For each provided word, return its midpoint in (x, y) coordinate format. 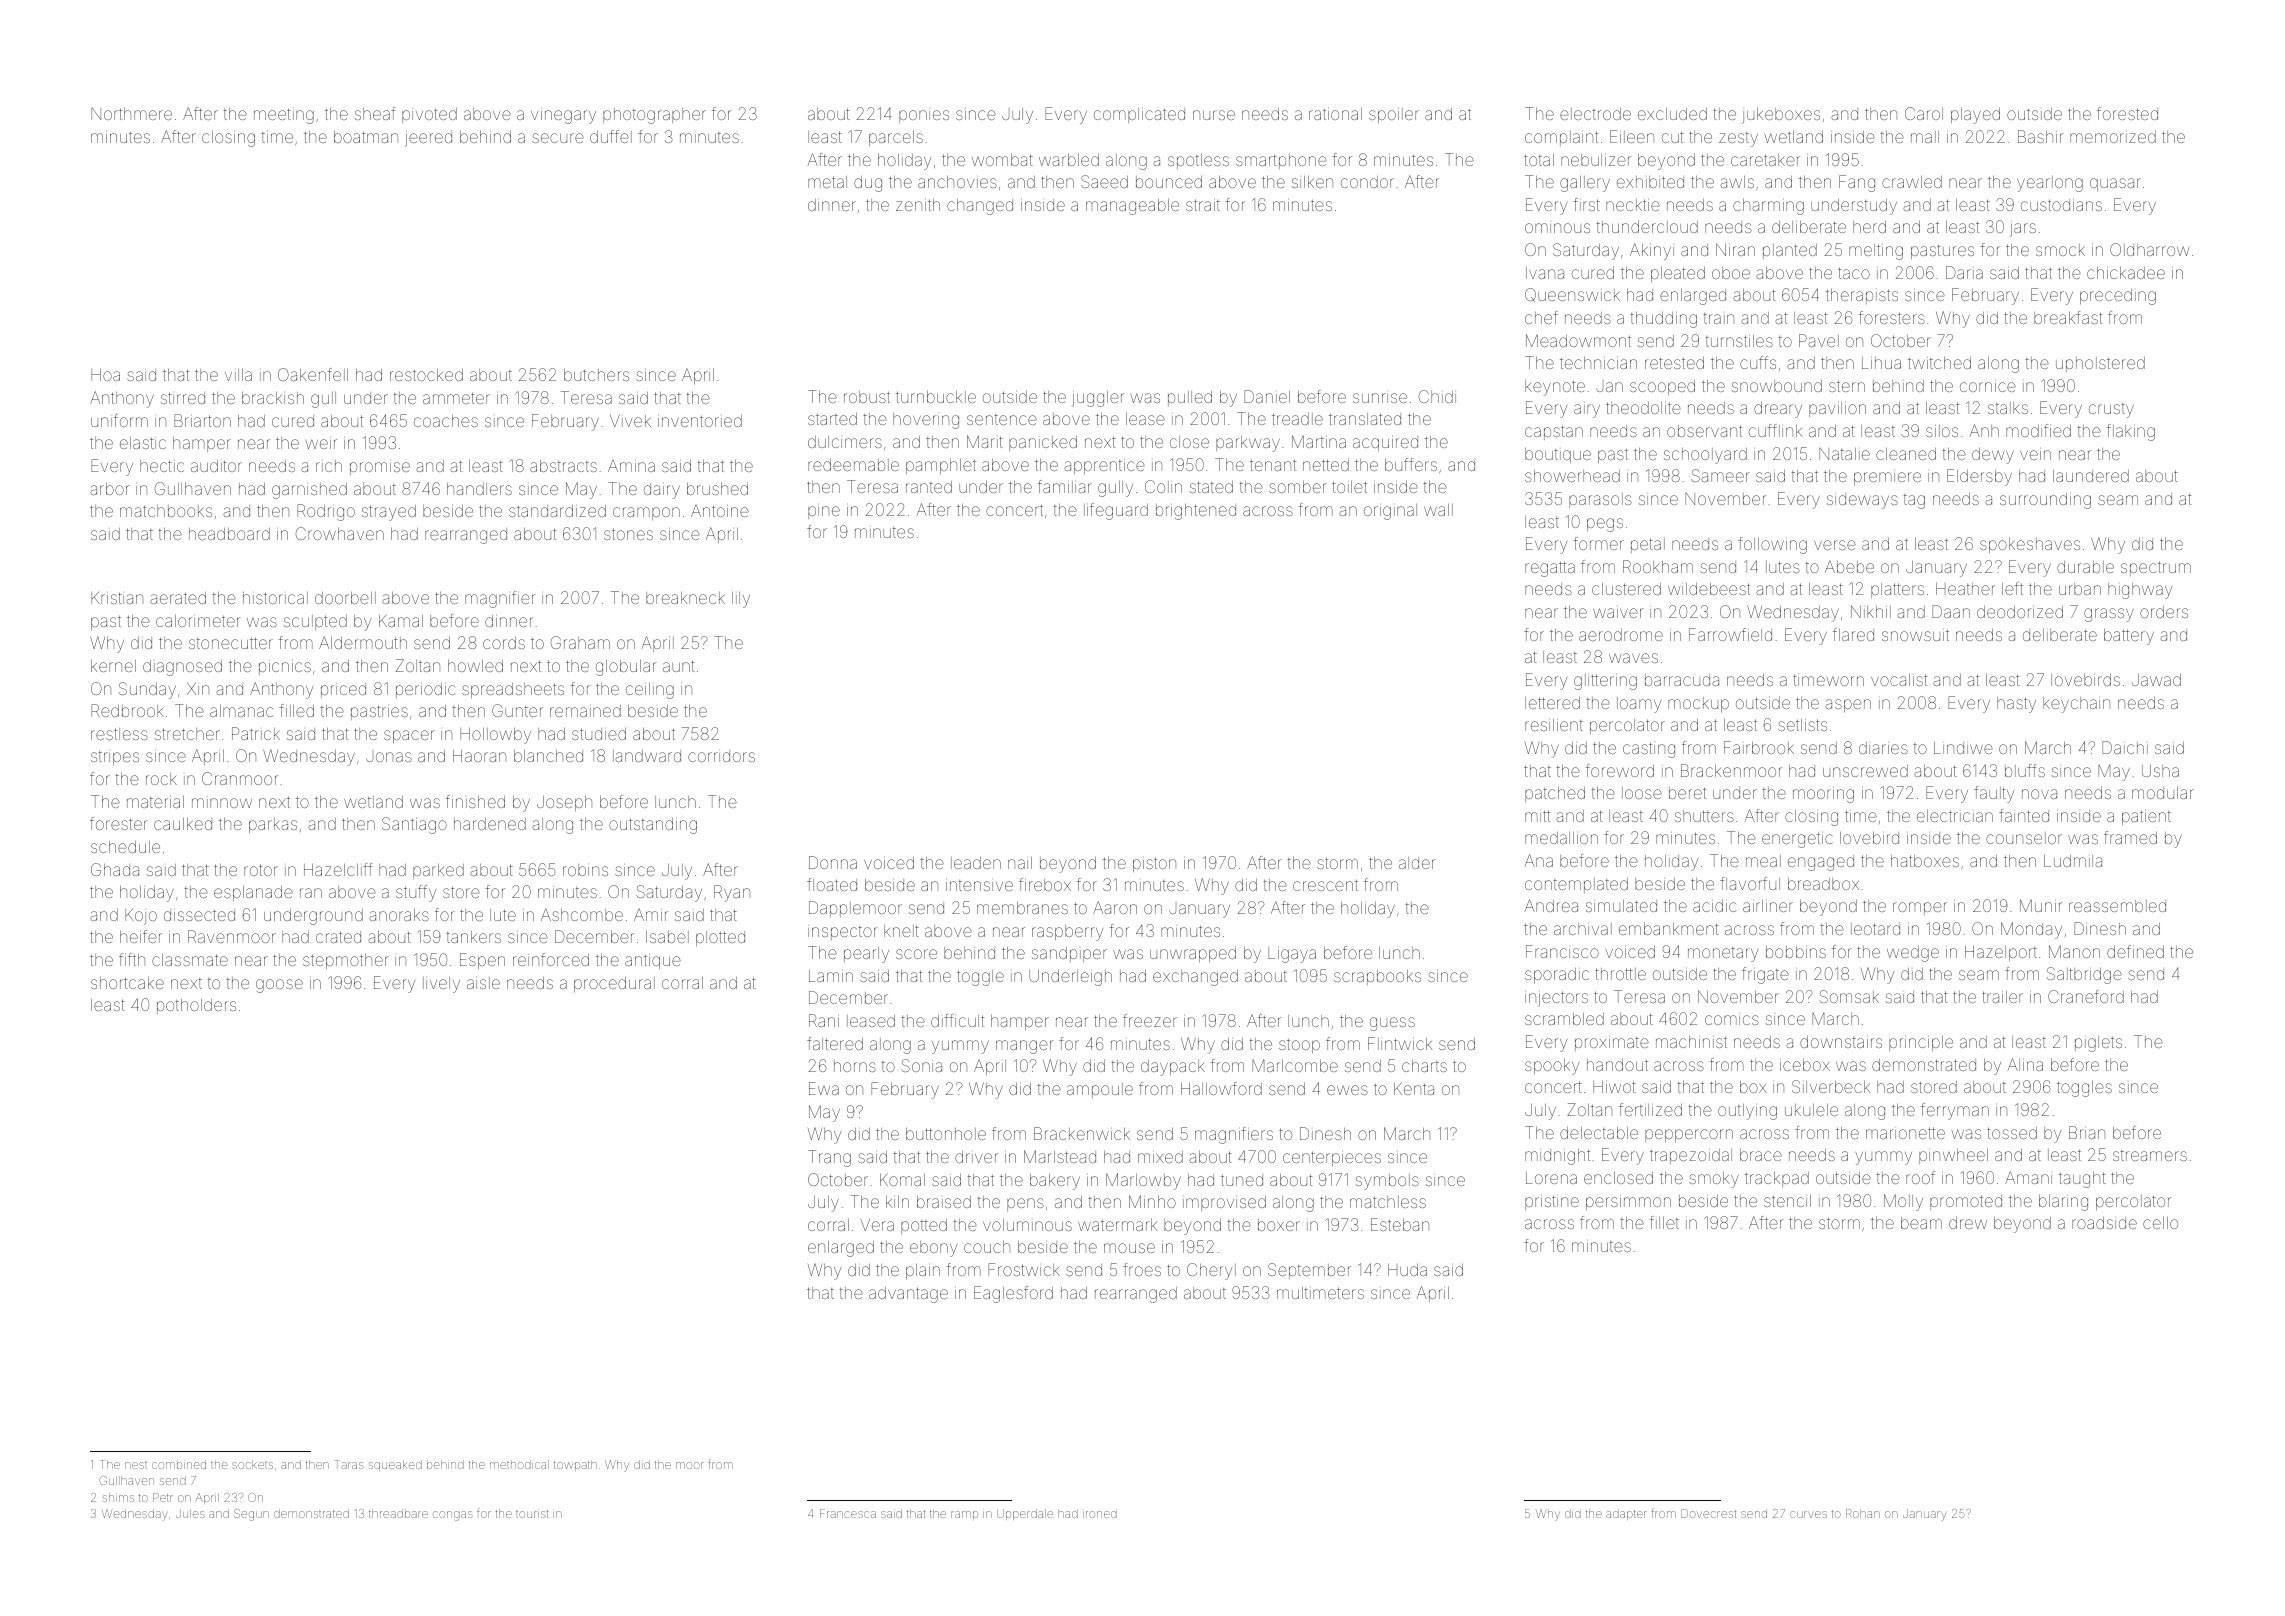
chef (1541, 317)
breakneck (685, 598)
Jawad (2156, 680)
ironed (1100, 1513)
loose (1642, 793)
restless (119, 734)
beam (1921, 1223)
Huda (1407, 1270)
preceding (2118, 297)
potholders (196, 1006)
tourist (532, 1514)
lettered (1552, 703)
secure (558, 138)
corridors (721, 756)
